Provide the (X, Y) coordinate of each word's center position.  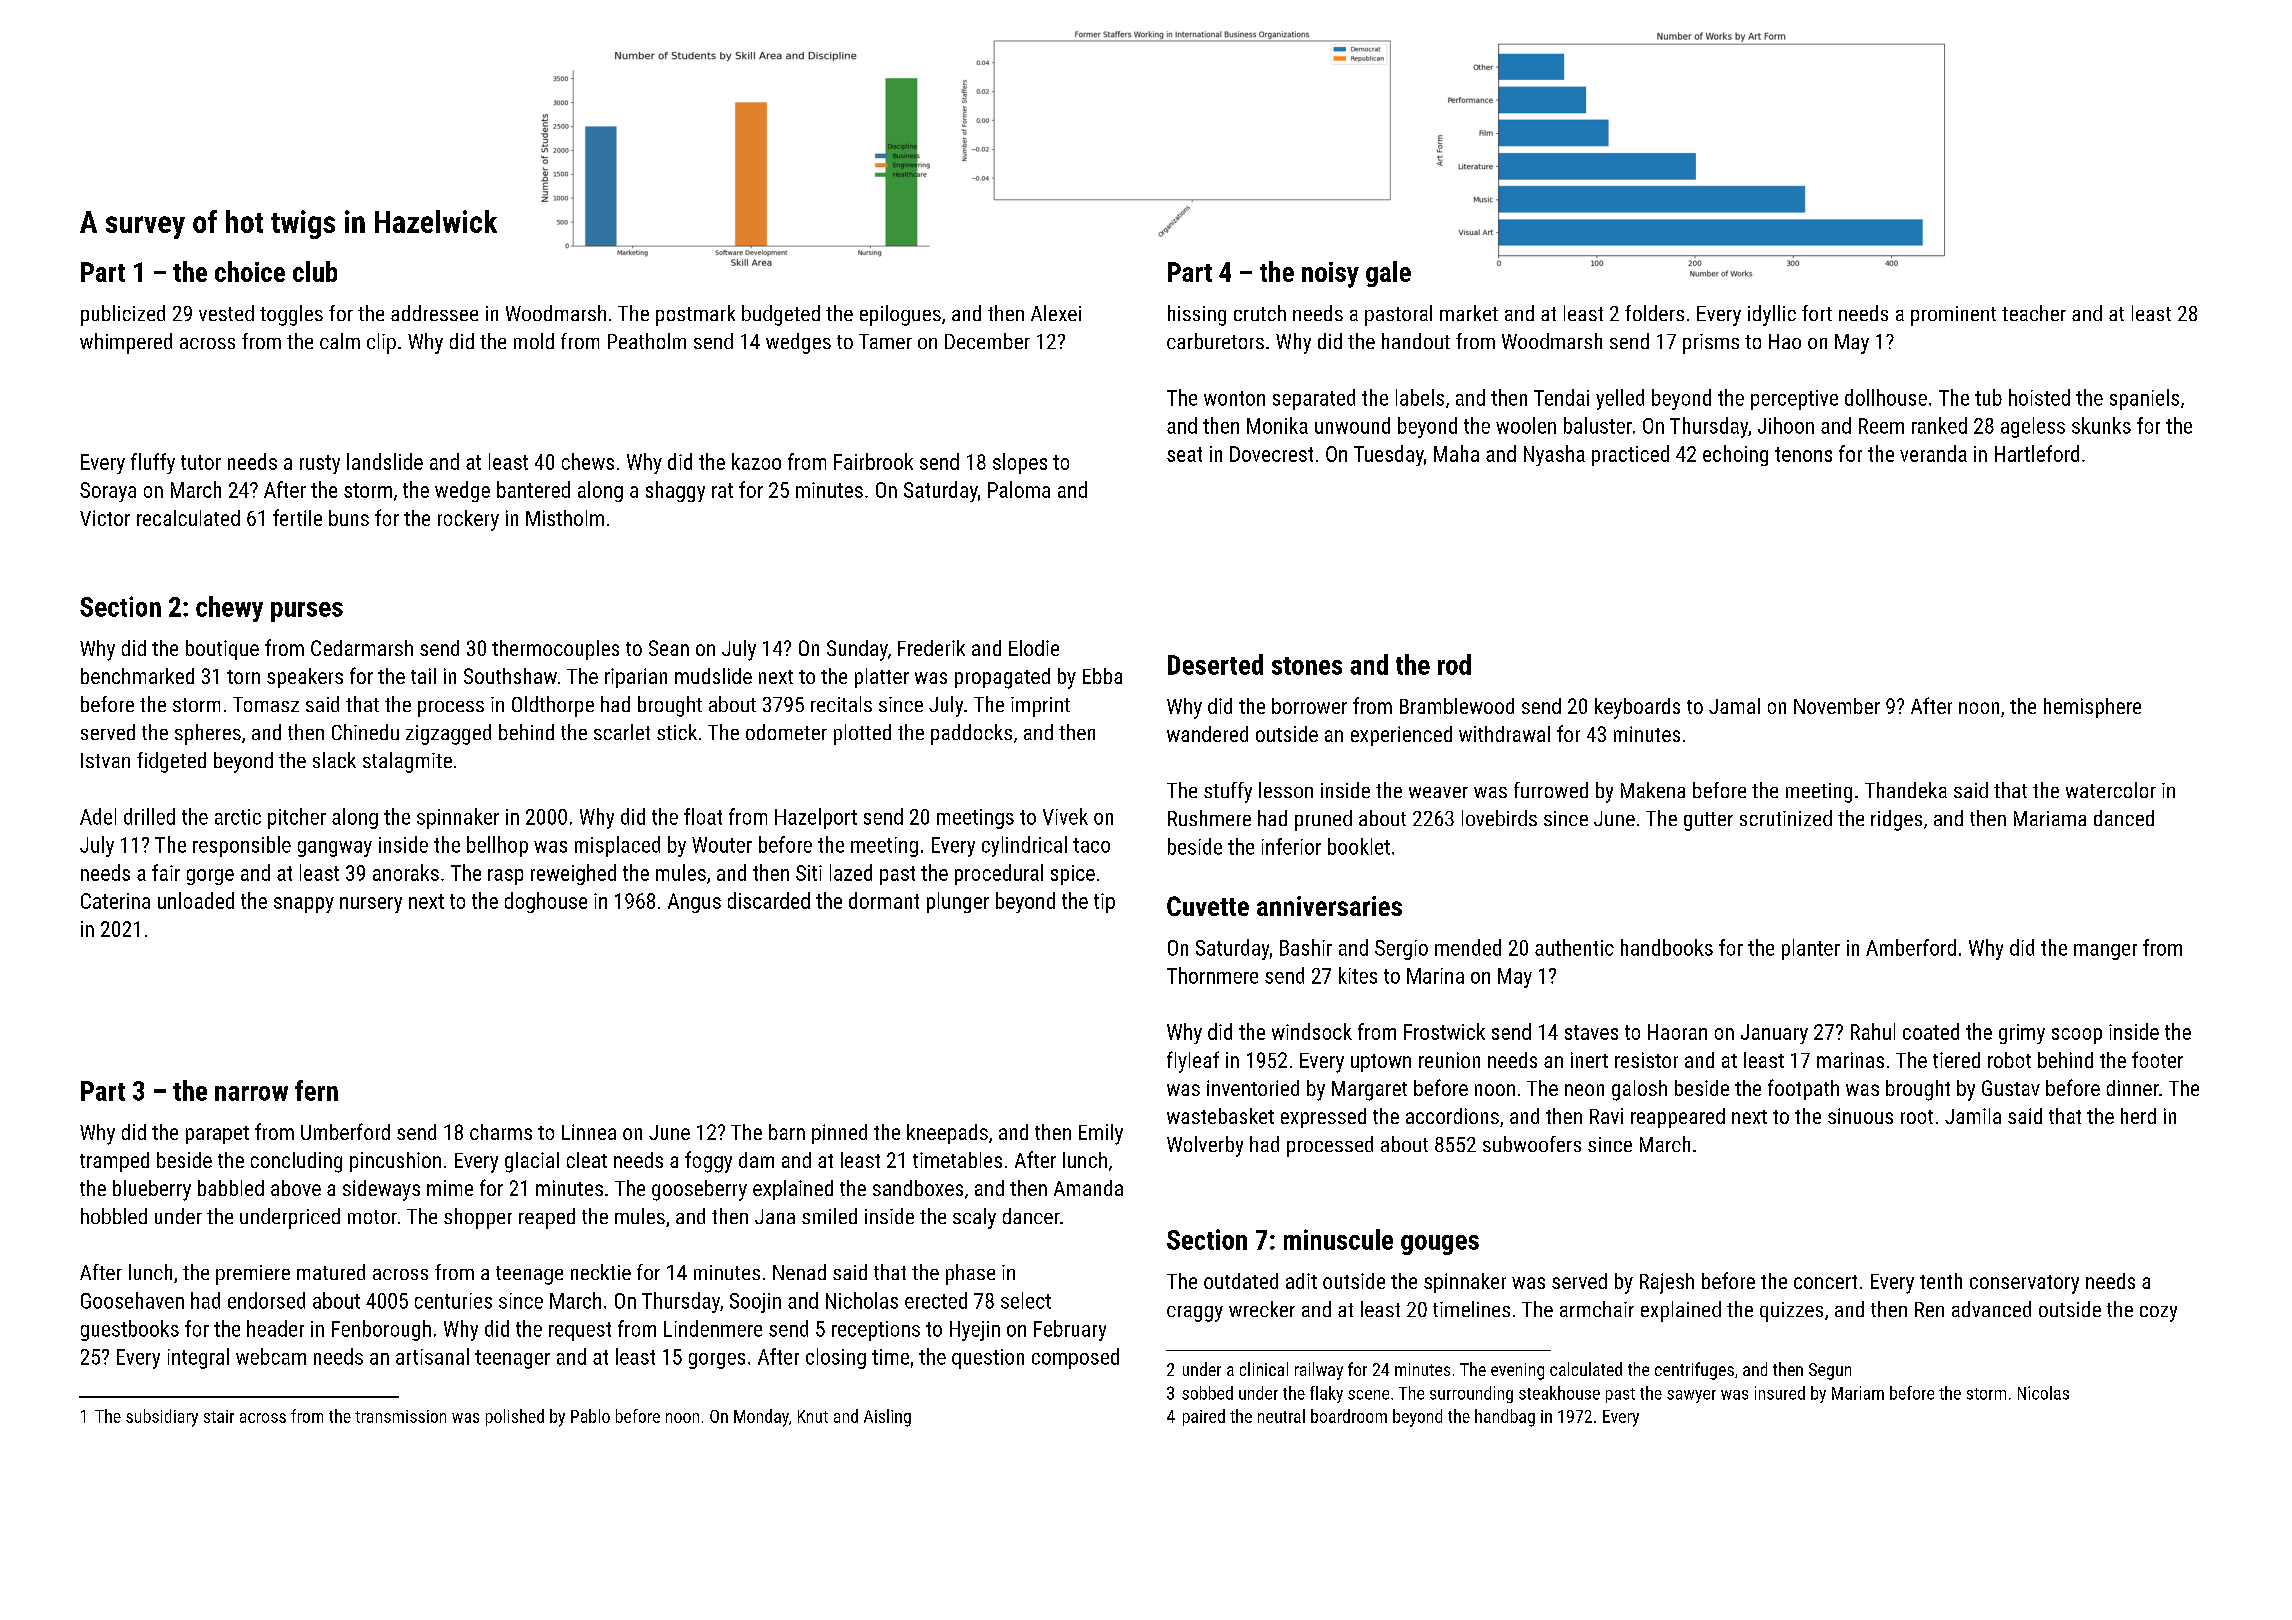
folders (1654, 313)
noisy (1330, 275)
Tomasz (266, 704)
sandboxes (918, 1188)
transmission (400, 1416)
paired (1204, 1417)
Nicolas (2043, 1393)
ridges (1896, 820)
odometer (786, 732)
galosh (1639, 1090)
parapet (217, 1135)
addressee (434, 313)
